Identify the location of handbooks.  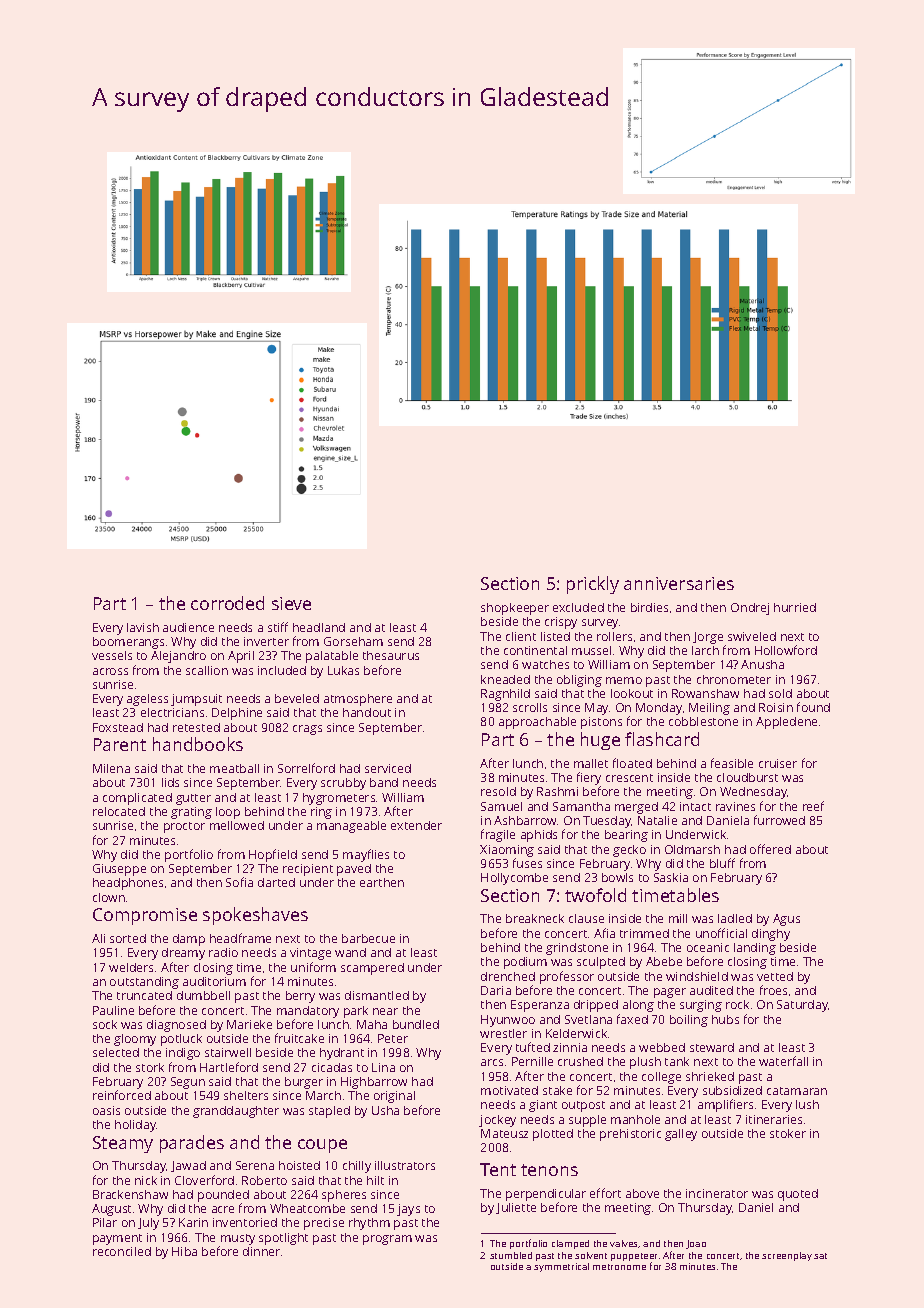
(198, 744).
